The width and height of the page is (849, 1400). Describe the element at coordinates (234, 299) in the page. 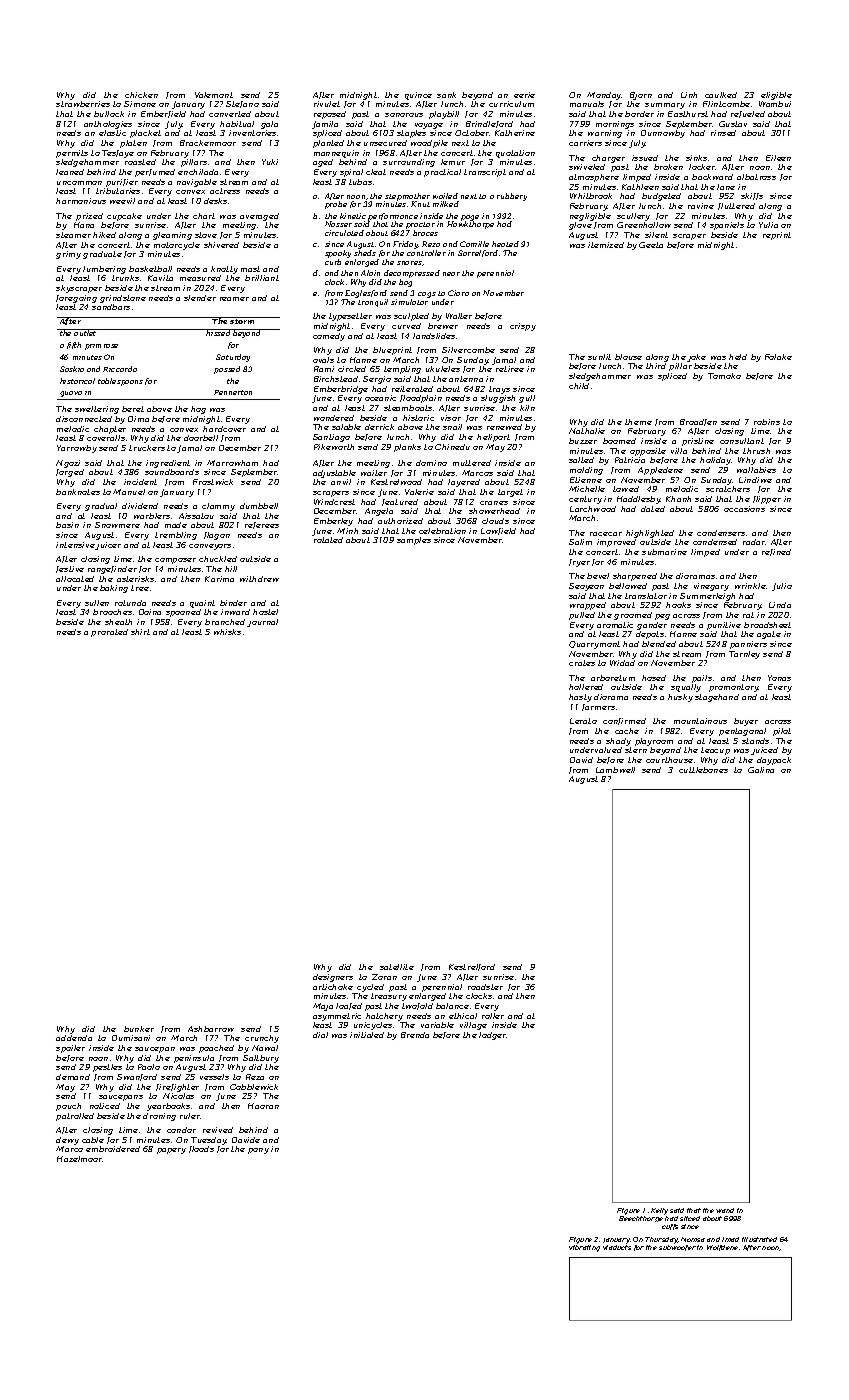

I see `reamer` at that location.
